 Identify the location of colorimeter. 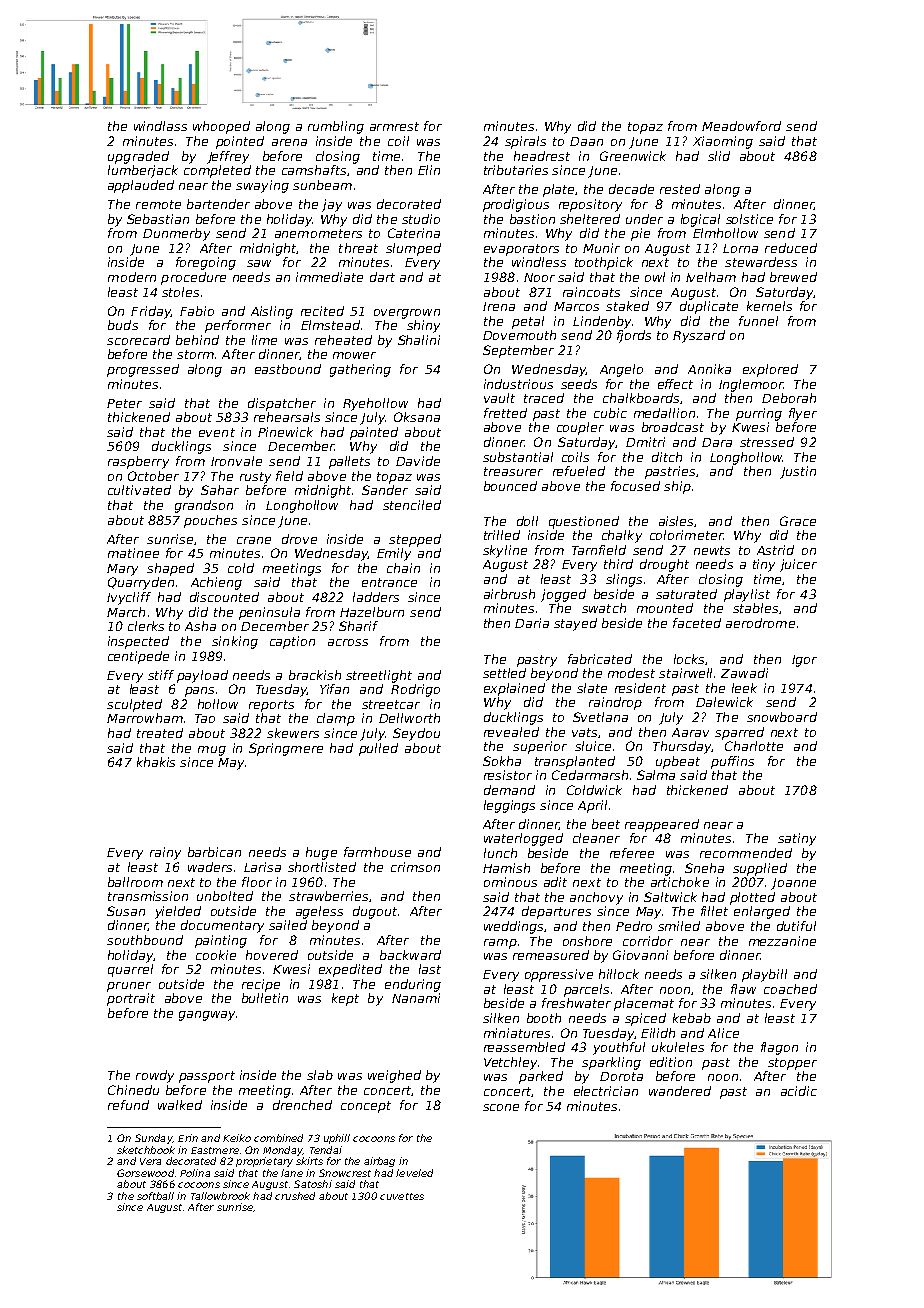
(686, 535).
